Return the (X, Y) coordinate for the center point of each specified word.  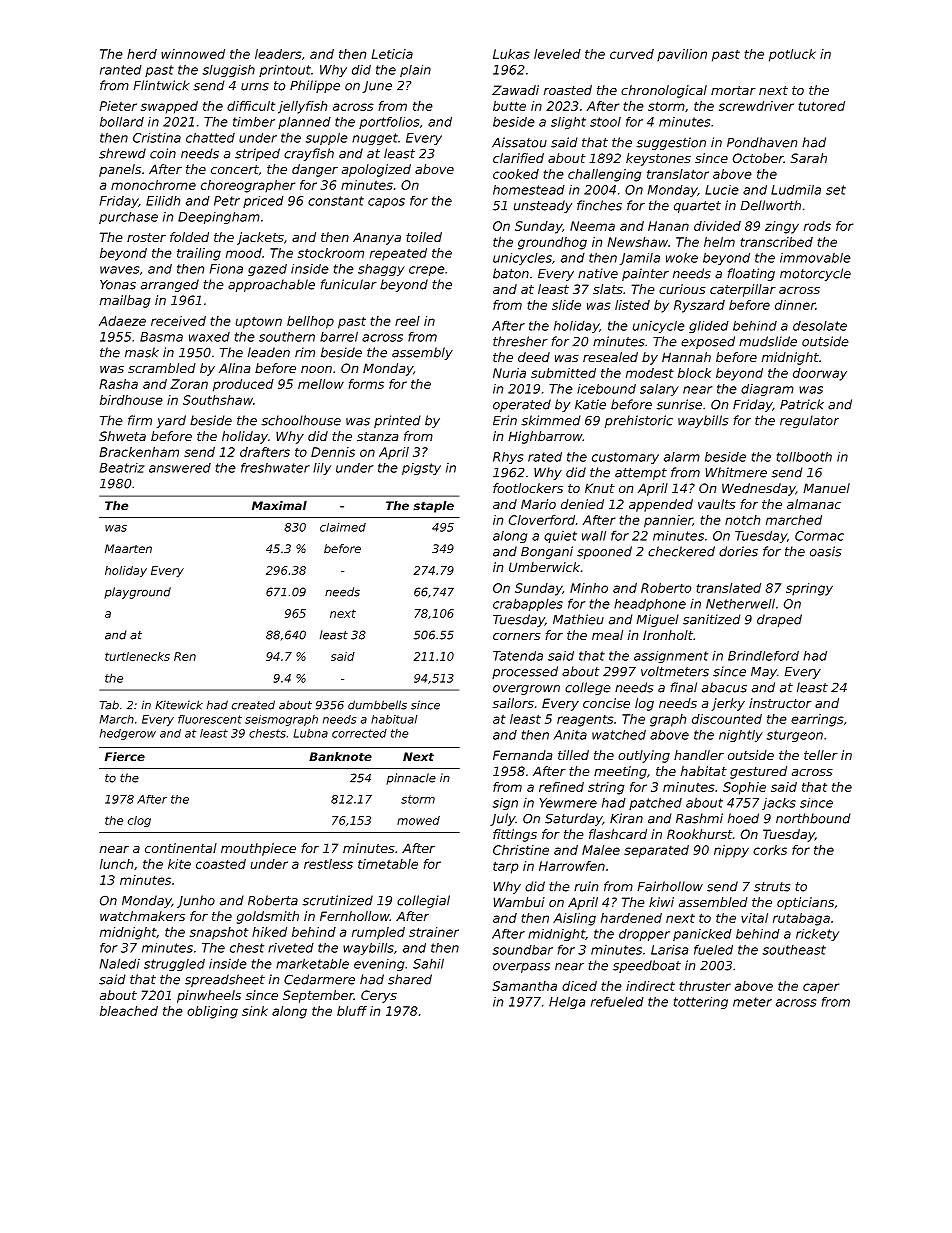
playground (137, 593)
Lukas (511, 54)
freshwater (275, 468)
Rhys (508, 458)
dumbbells (377, 705)
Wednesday (759, 489)
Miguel (657, 620)
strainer (434, 932)
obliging (212, 1012)
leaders (278, 54)
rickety (817, 935)
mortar (733, 90)
